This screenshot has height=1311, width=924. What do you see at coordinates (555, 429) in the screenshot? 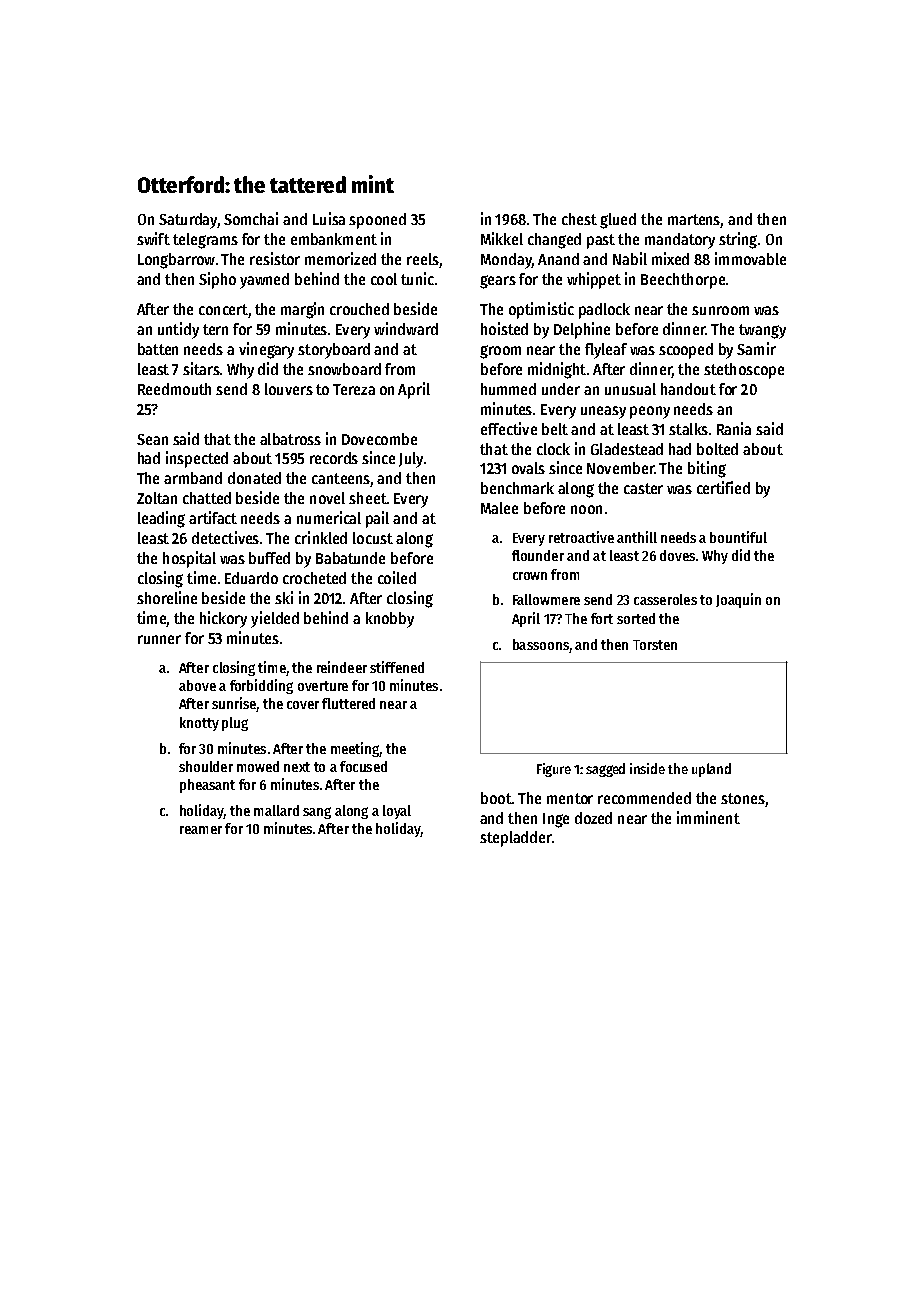
I see `belt` at bounding box center [555, 429].
